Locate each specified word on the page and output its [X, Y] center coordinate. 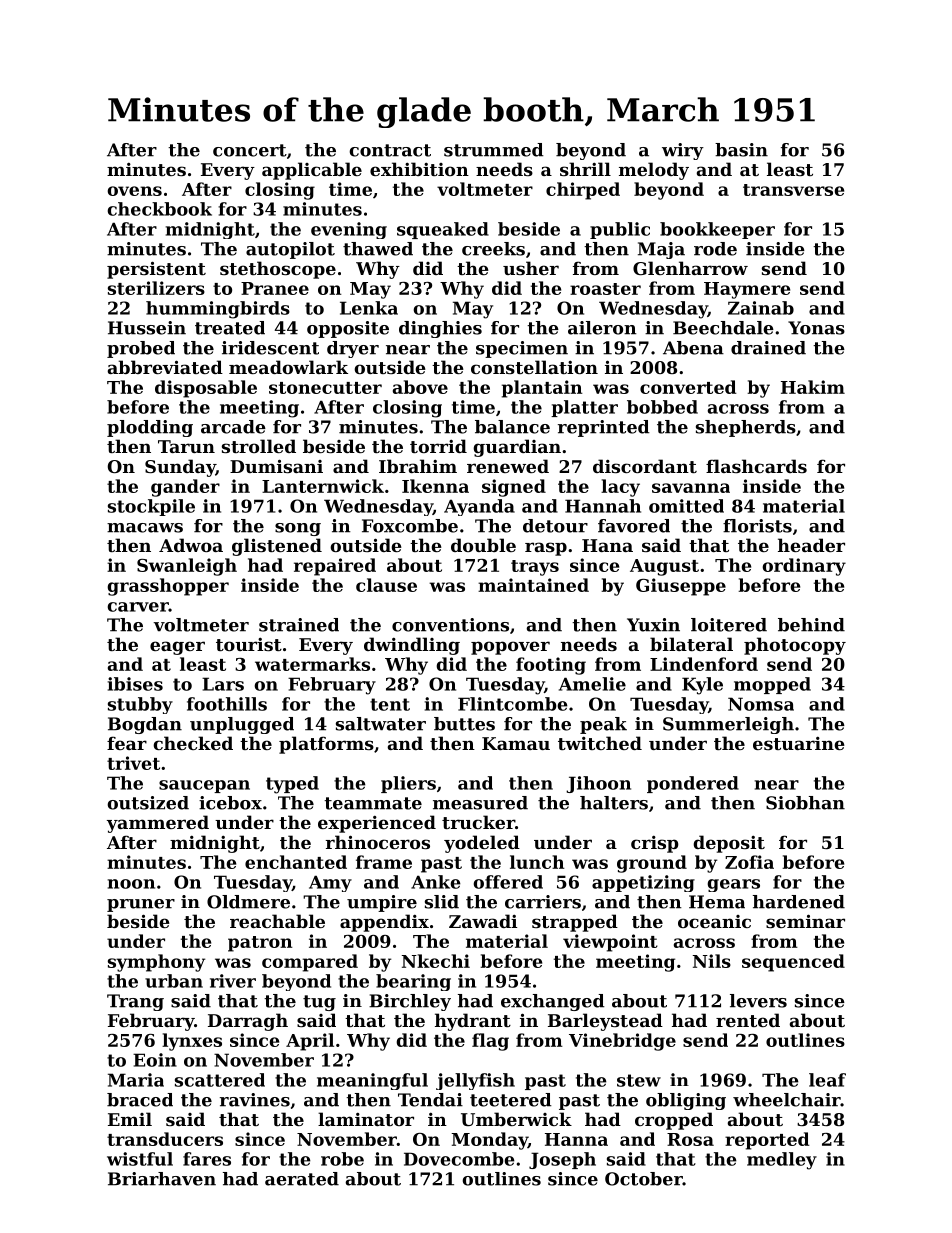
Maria [136, 1080]
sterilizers [156, 288]
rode [715, 249]
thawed [378, 249]
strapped [575, 923]
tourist [249, 644]
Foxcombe [410, 526]
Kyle [702, 686]
